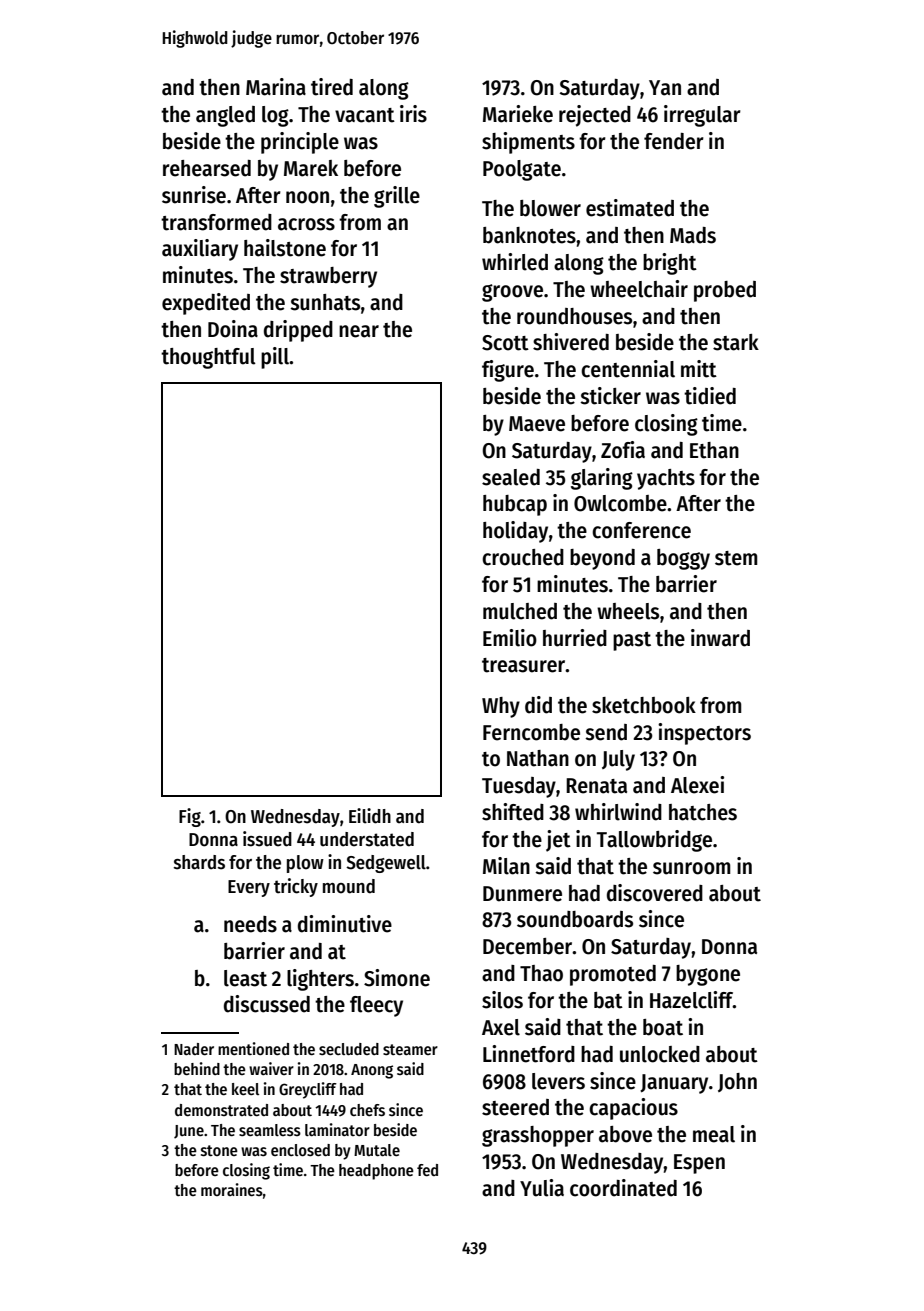 The height and width of the screenshot is (1311, 924). What do you see at coordinates (575, 638) in the screenshot?
I see `hurried` at bounding box center [575, 638].
